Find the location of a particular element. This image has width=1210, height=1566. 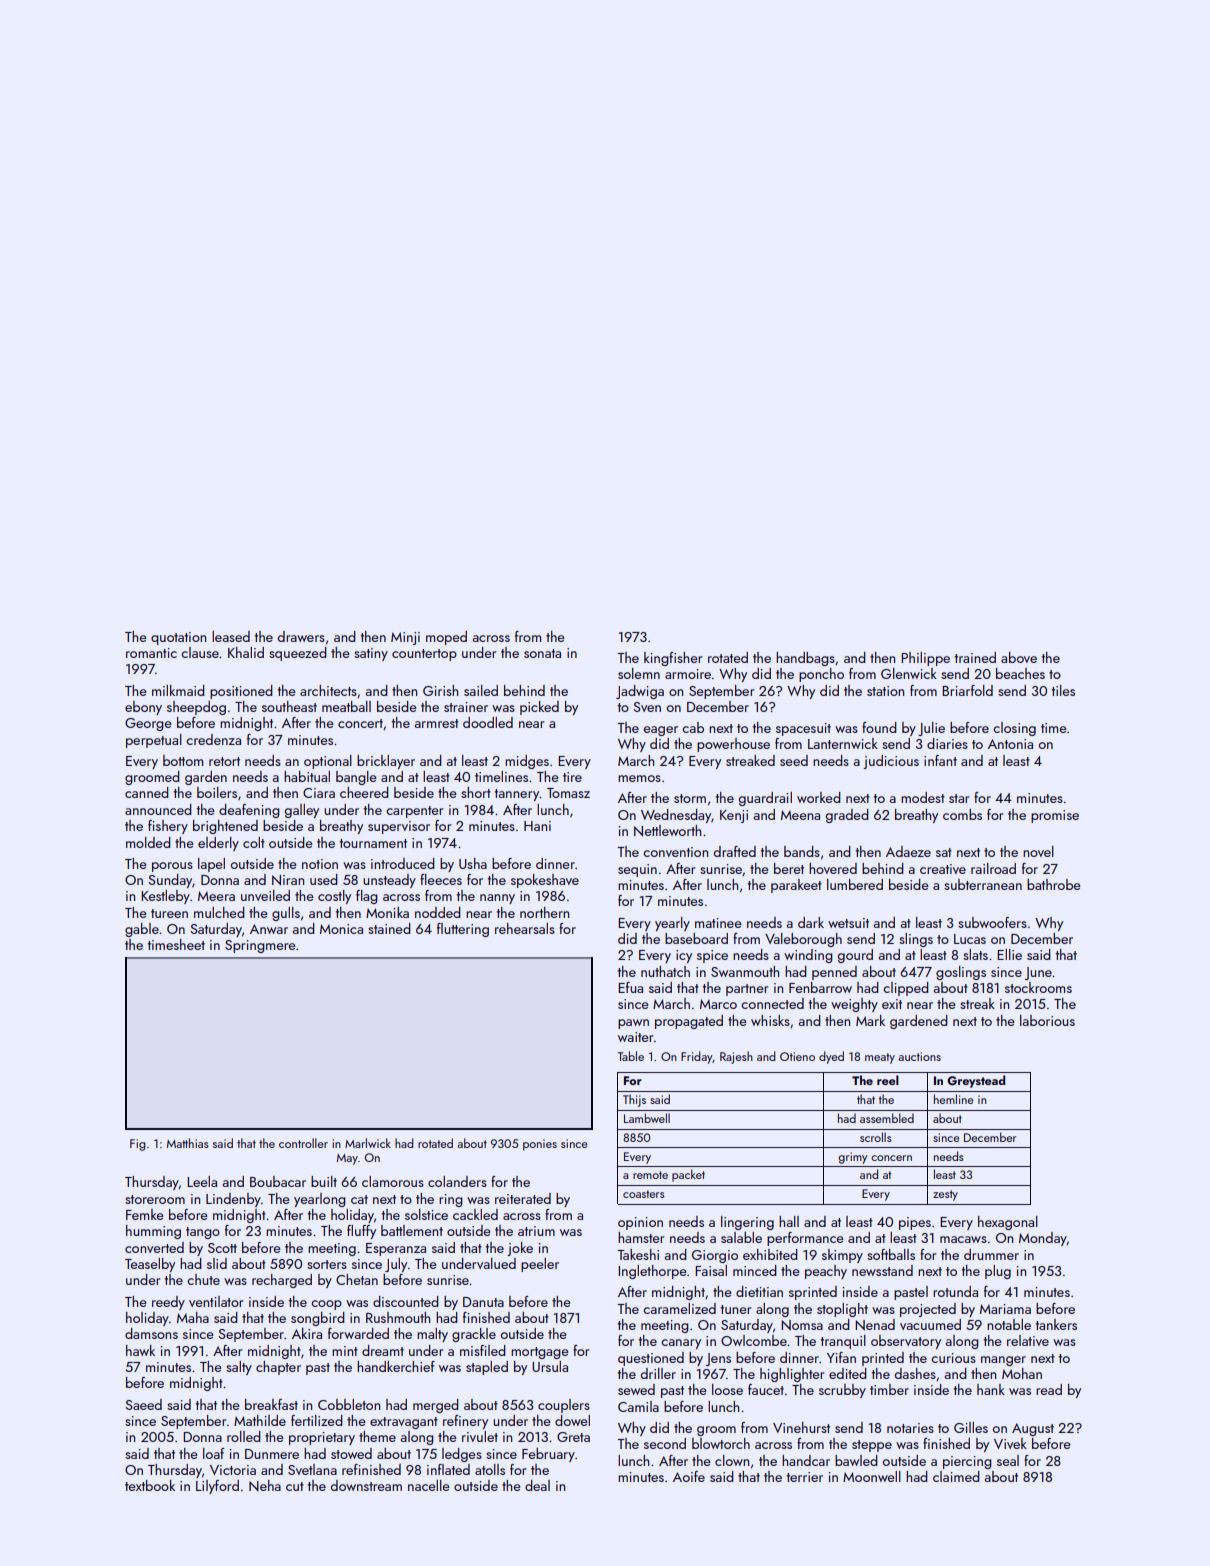

trained is located at coordinates (975, 657).
